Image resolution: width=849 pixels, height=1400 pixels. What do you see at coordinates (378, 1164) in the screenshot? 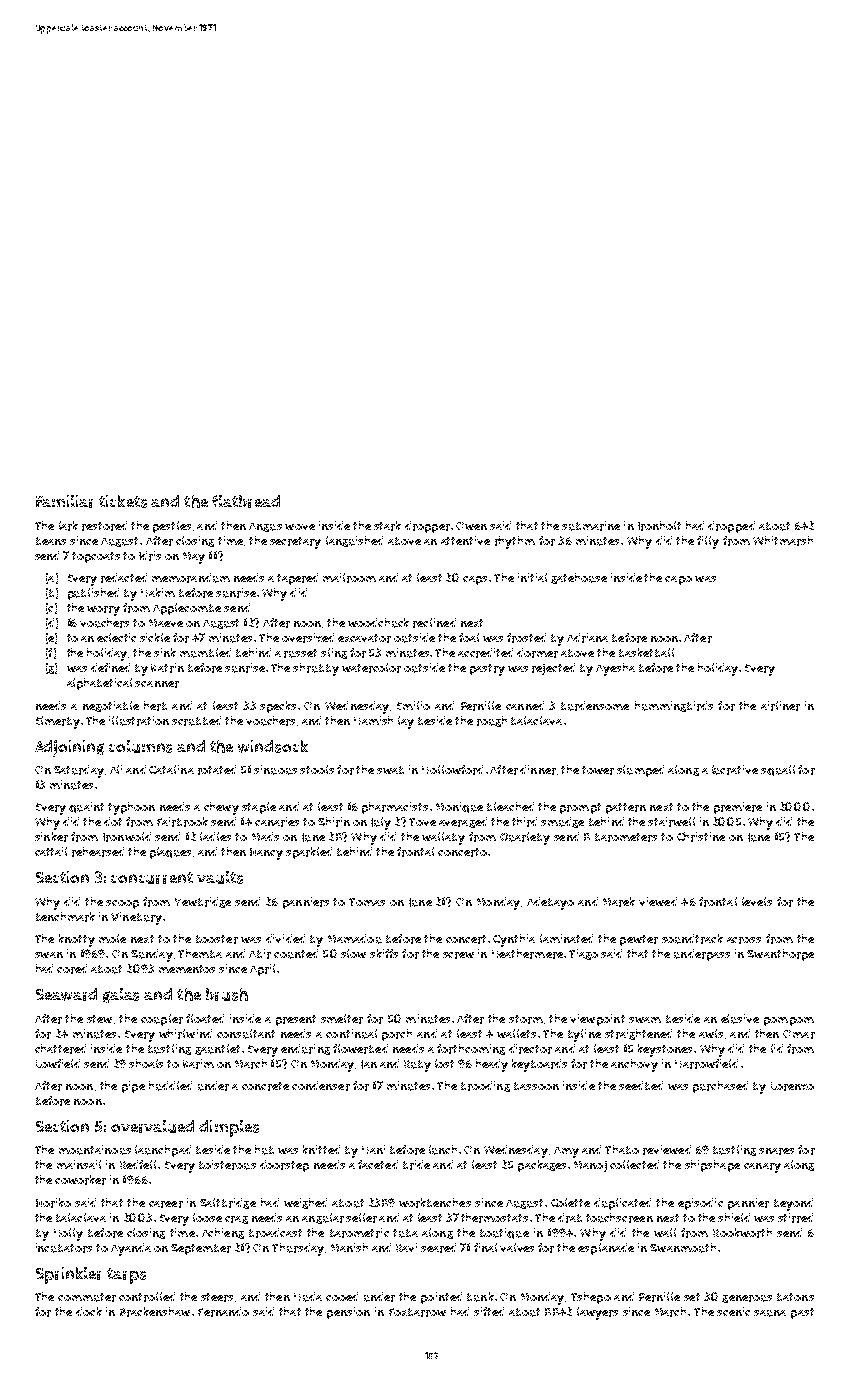
I see `faceted` at bounding box center [378, 1164].
